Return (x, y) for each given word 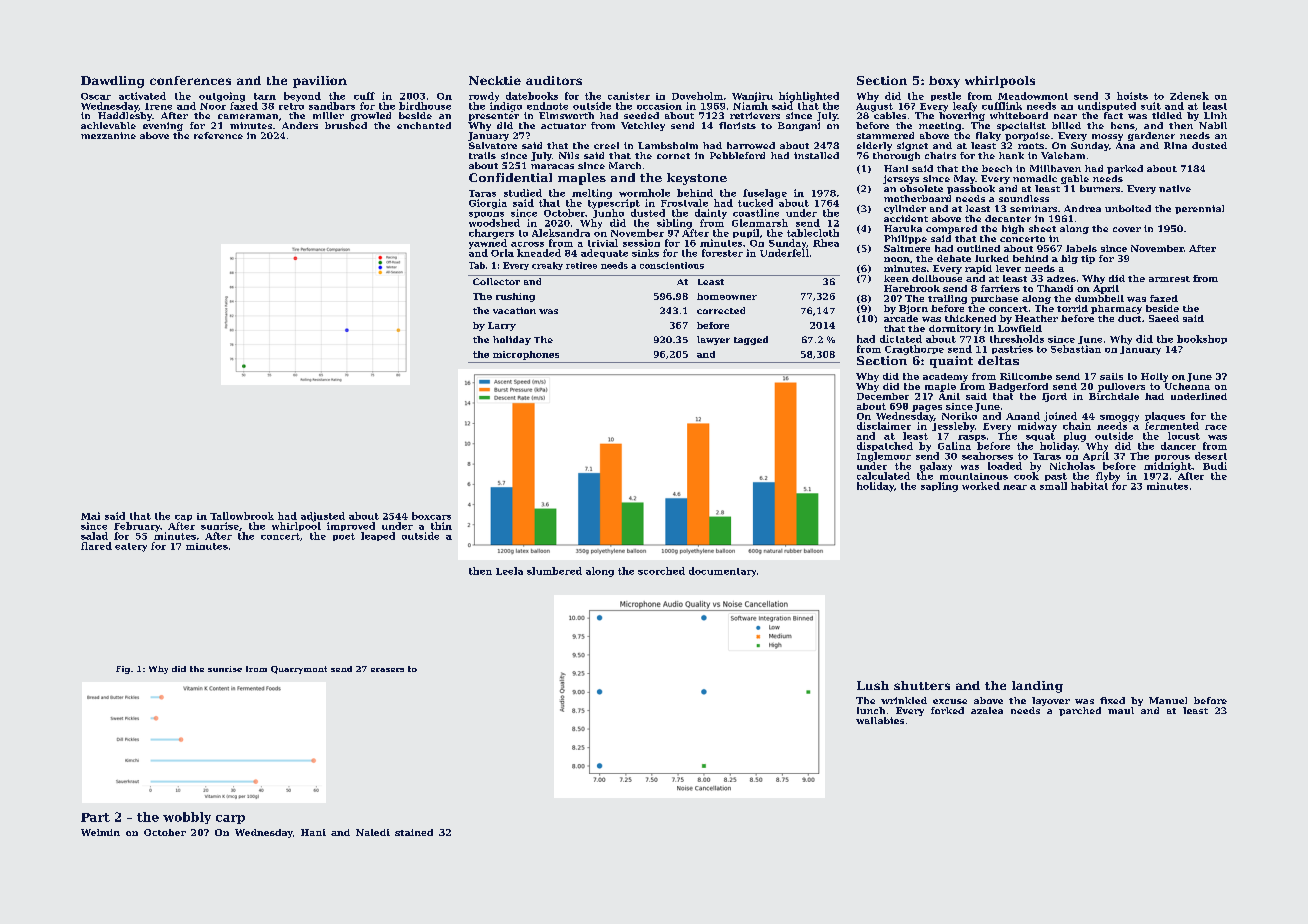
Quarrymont (299, 670)
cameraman (248, 116)
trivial (603, 243)
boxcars (431, 516)
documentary (722, 572)
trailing (947, 299)
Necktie (495, 80)
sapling (939, 487)
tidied (1167, 115)
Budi (1215, 466)
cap (183, 518)
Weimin (100, 832)
